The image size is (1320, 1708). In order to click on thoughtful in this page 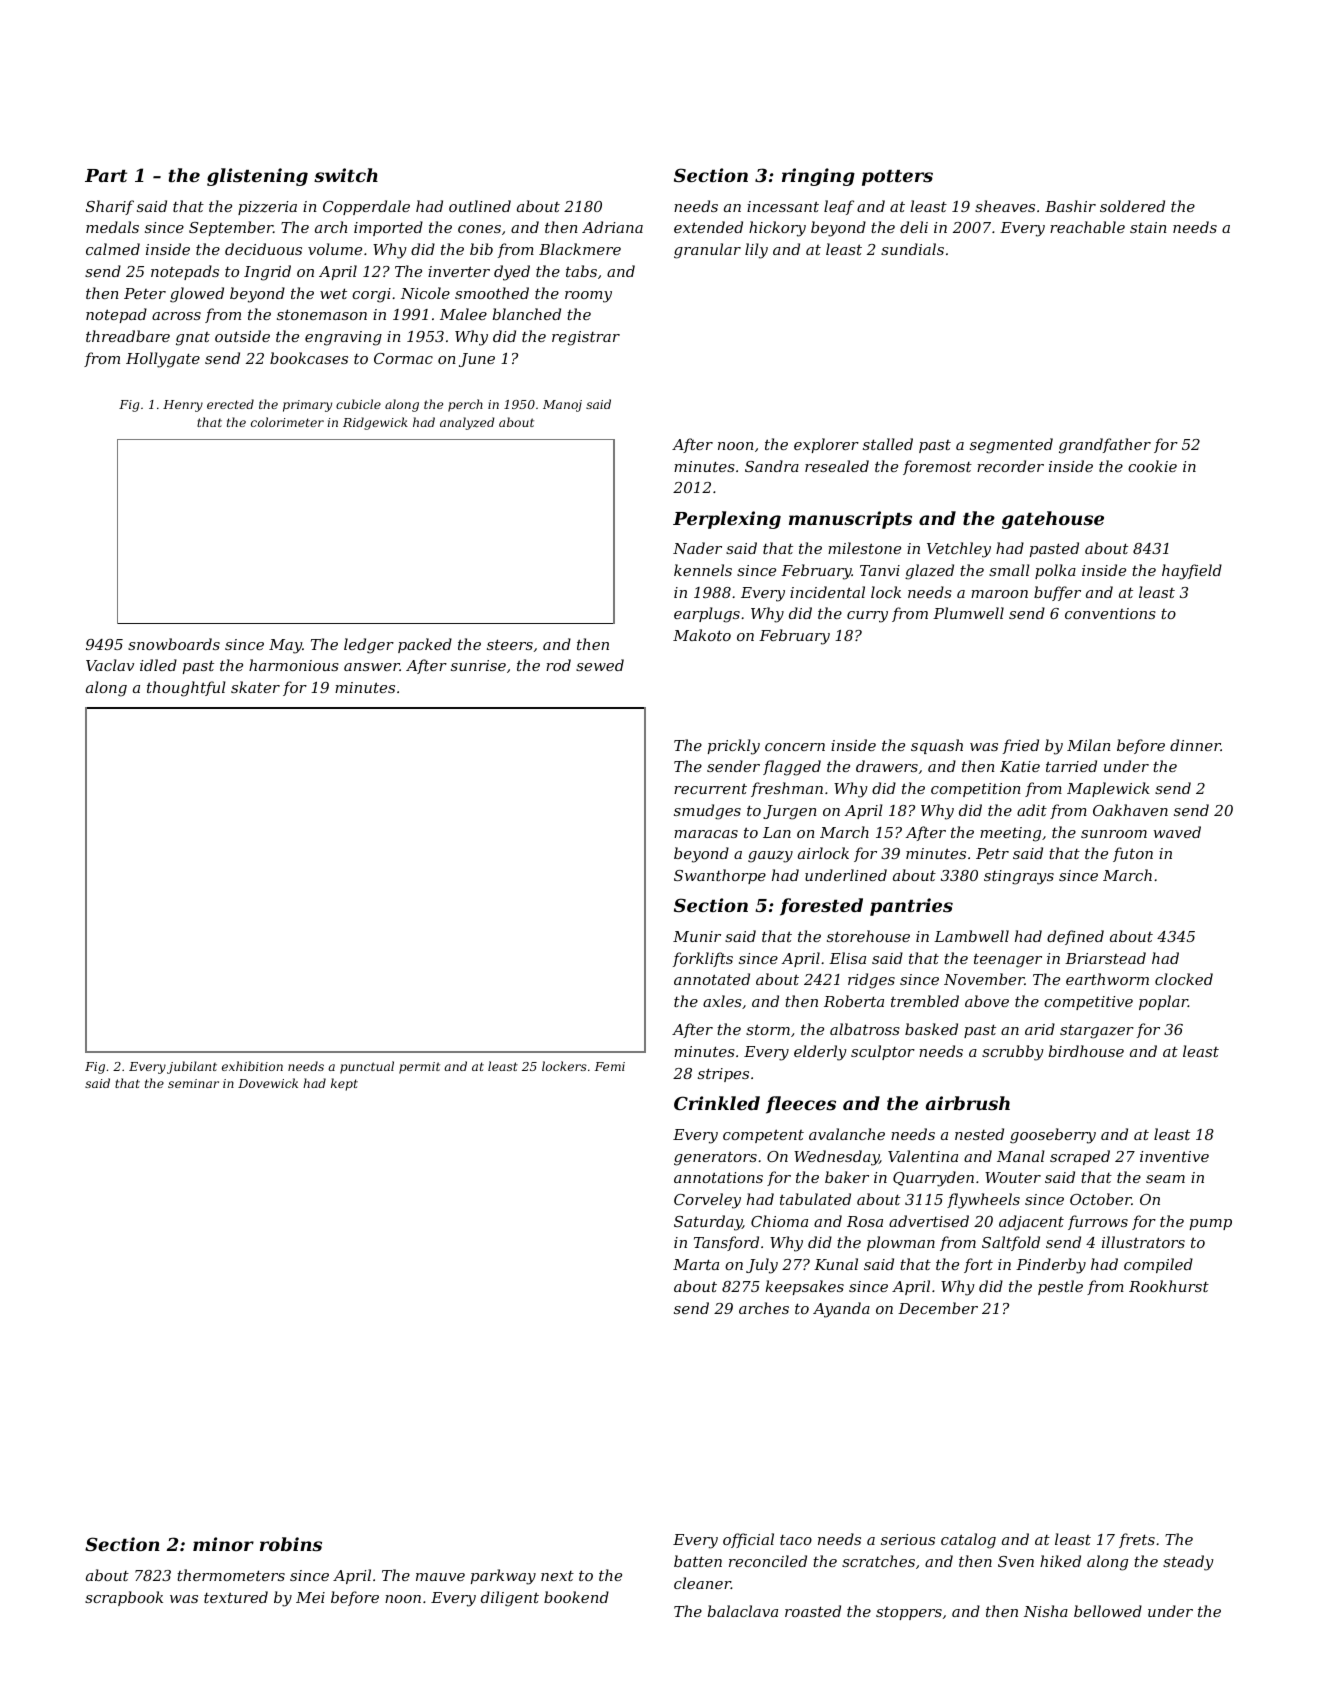, I will do `click(186, 689)`.
